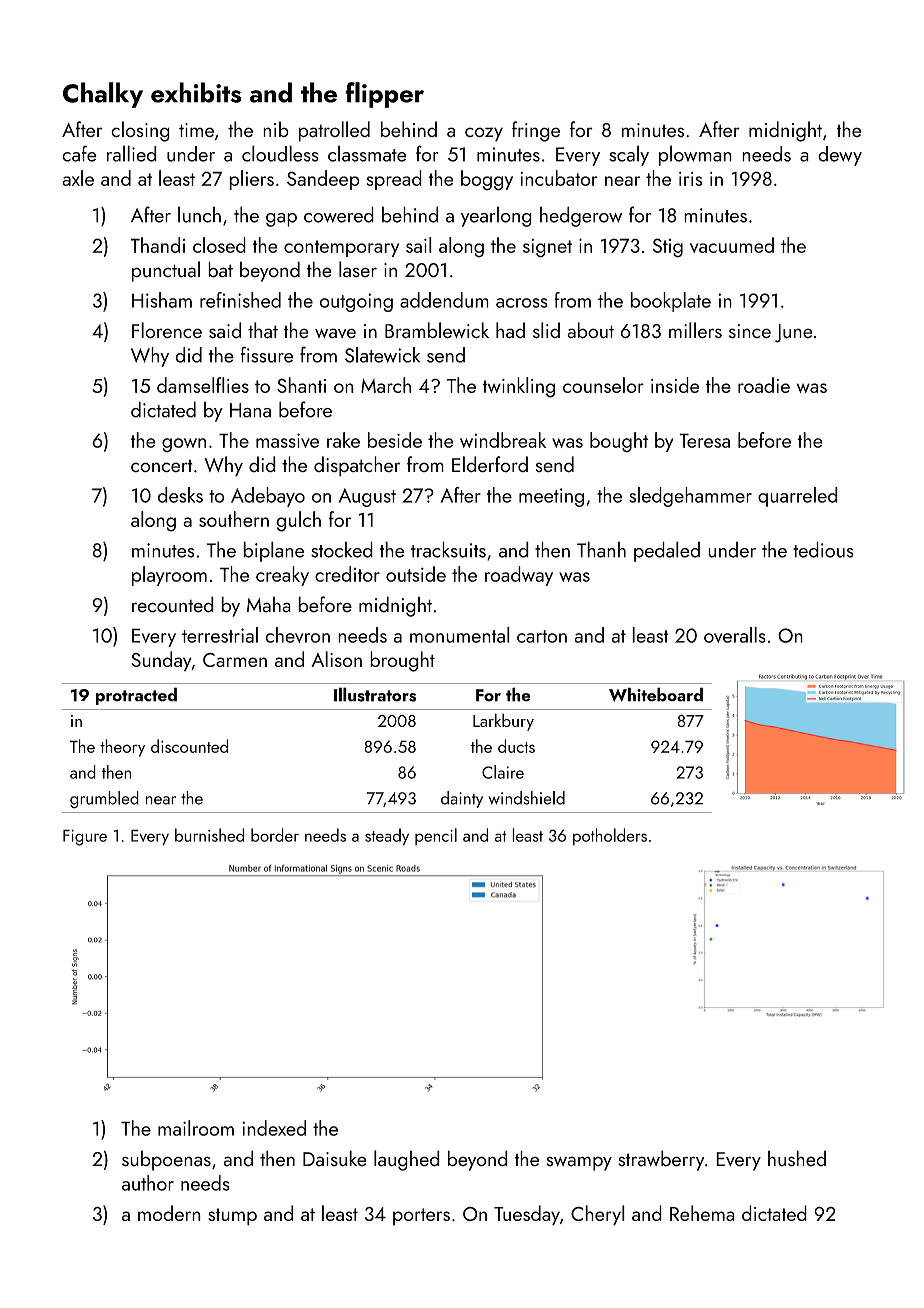 The width and height of the screenshot is (924, 1308). Describe the element at coordinates (232, 1217) in the screenshot. I see `stump` at that location.
